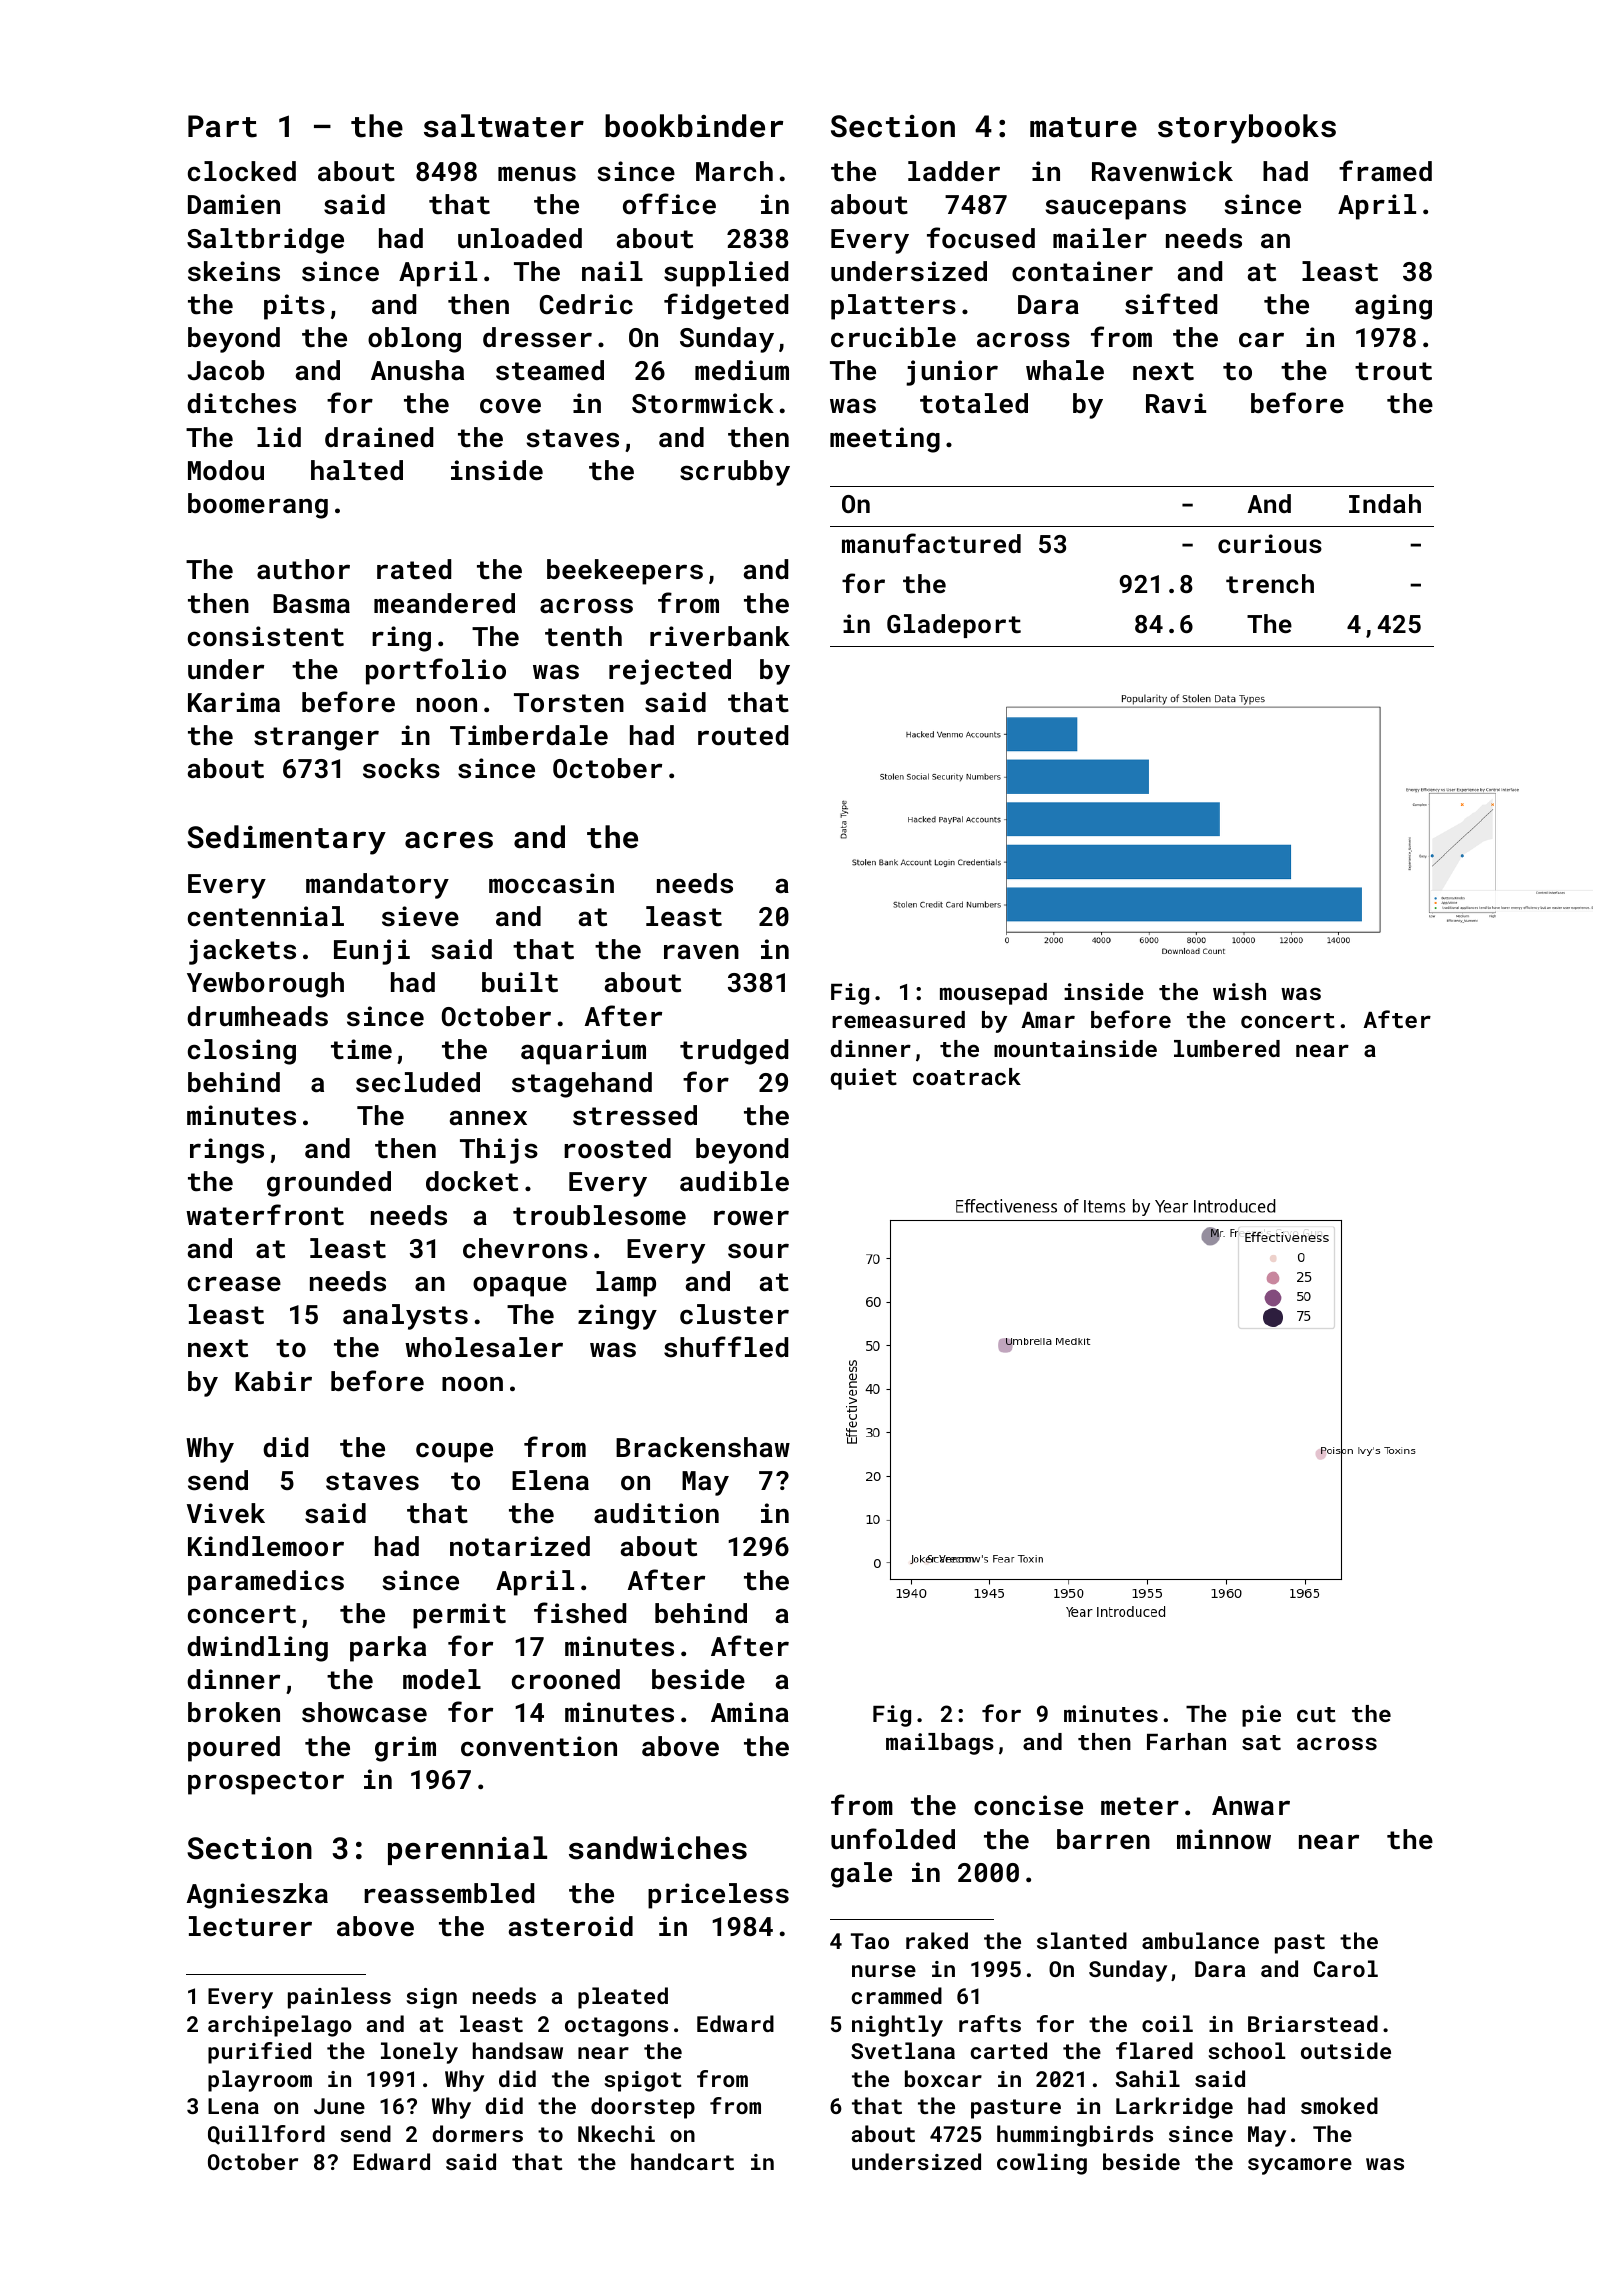  I want to click on Saltbridge, so click(265, 241).
